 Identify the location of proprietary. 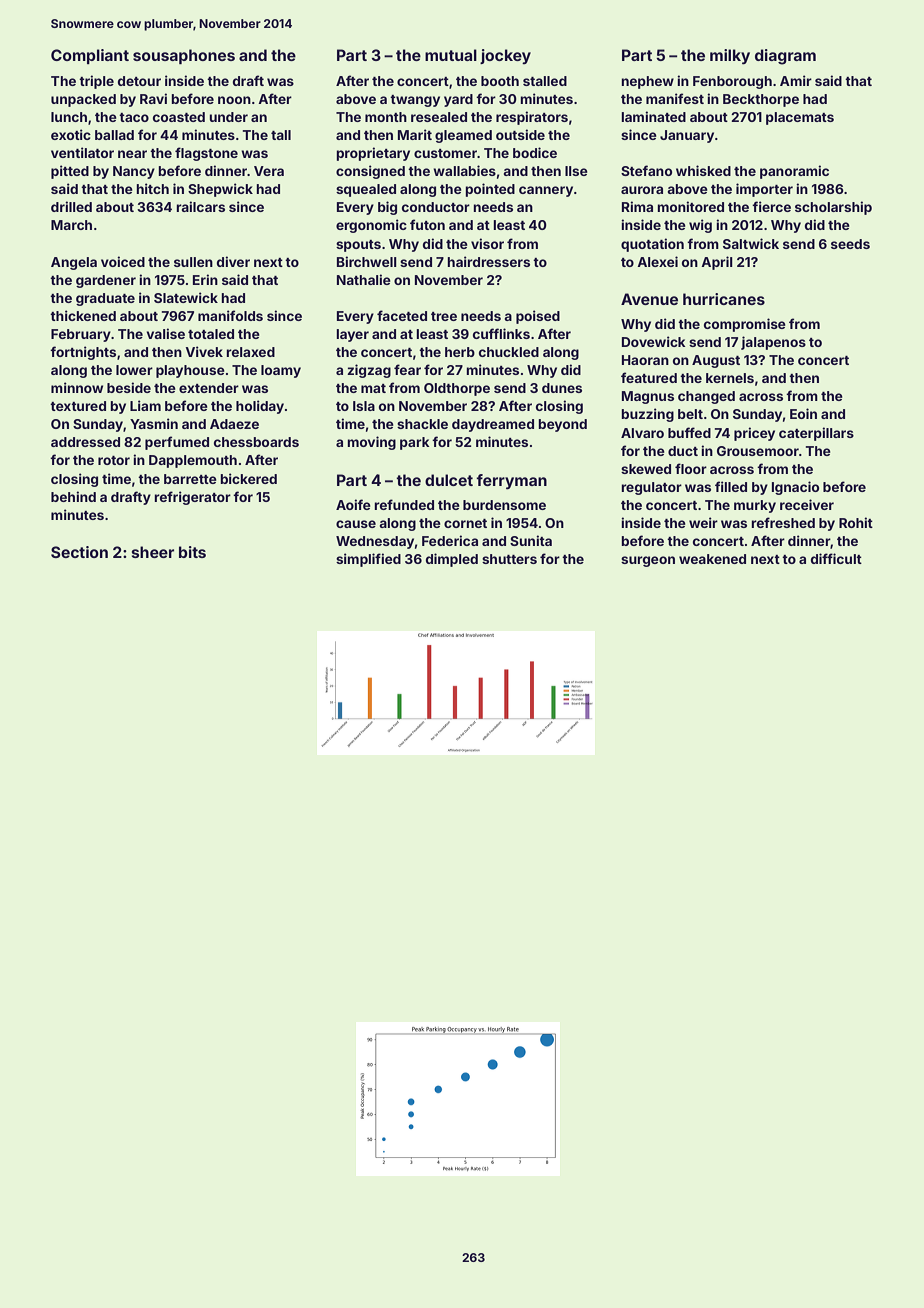
(373, 154).
